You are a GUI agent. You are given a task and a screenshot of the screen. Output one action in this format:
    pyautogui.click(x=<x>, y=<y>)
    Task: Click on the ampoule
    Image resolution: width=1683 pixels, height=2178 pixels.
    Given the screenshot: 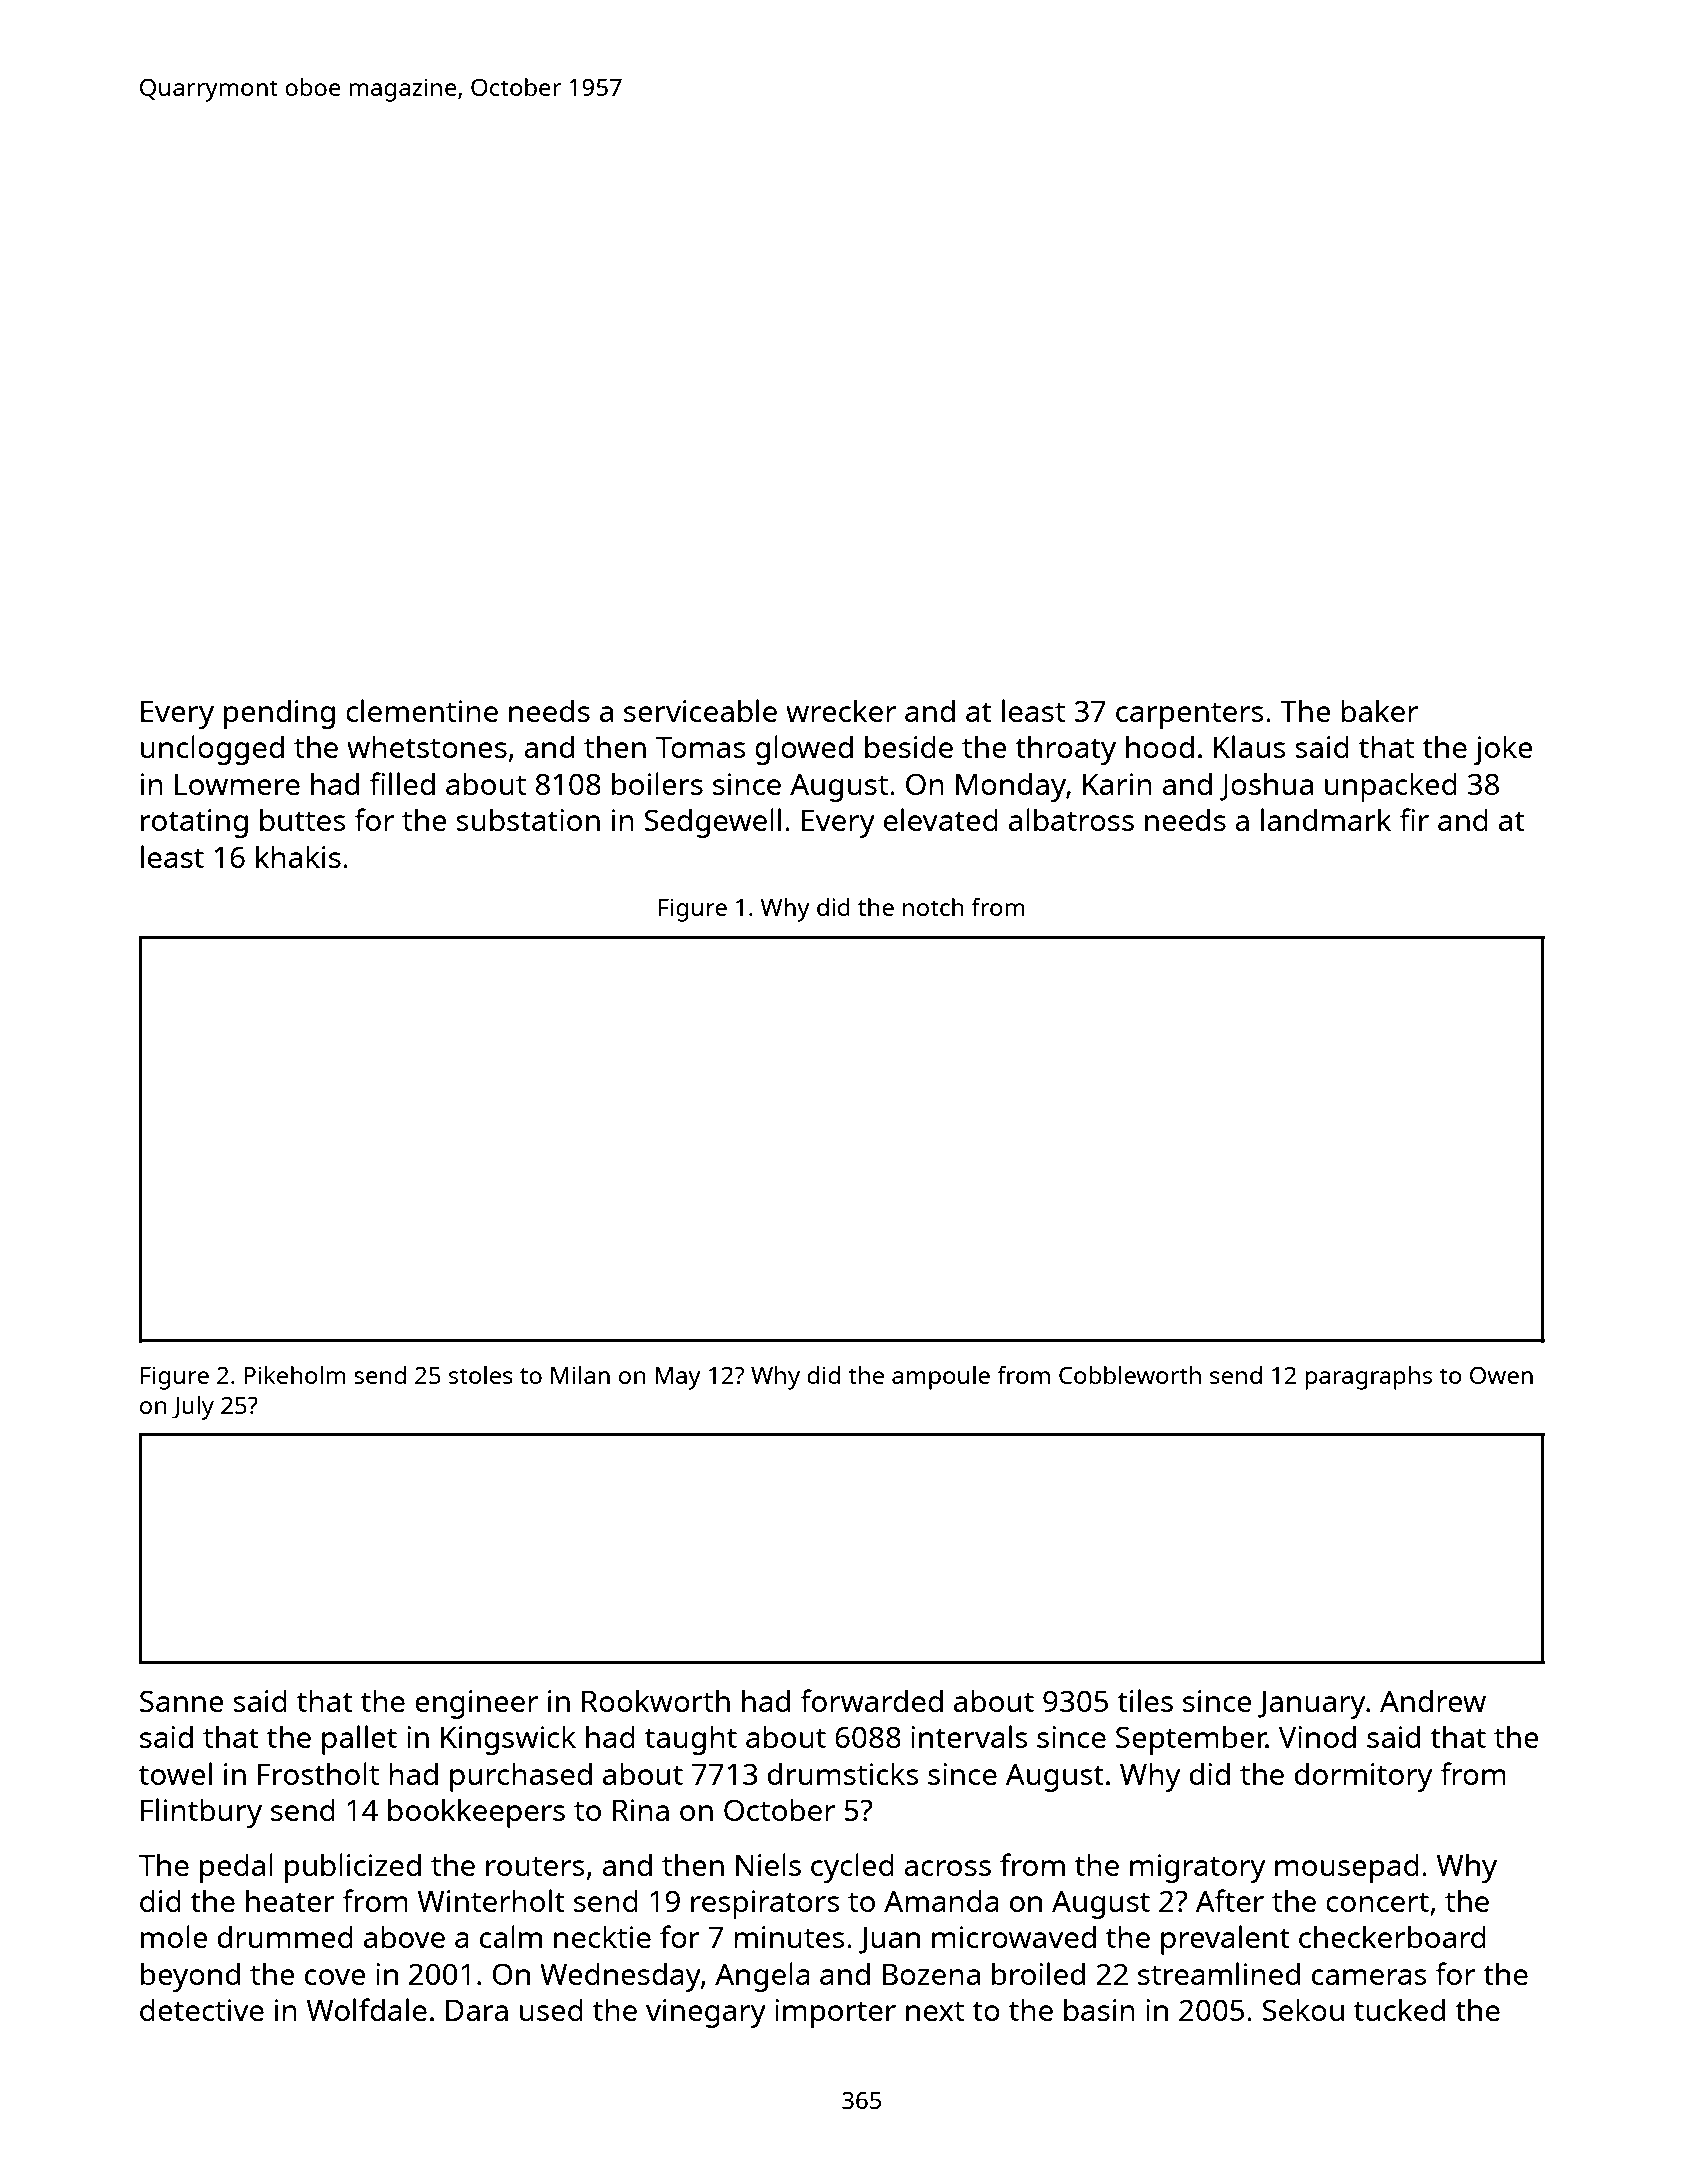 What is the action you would take?
    pyautogui.click(x=941, y=1378)
